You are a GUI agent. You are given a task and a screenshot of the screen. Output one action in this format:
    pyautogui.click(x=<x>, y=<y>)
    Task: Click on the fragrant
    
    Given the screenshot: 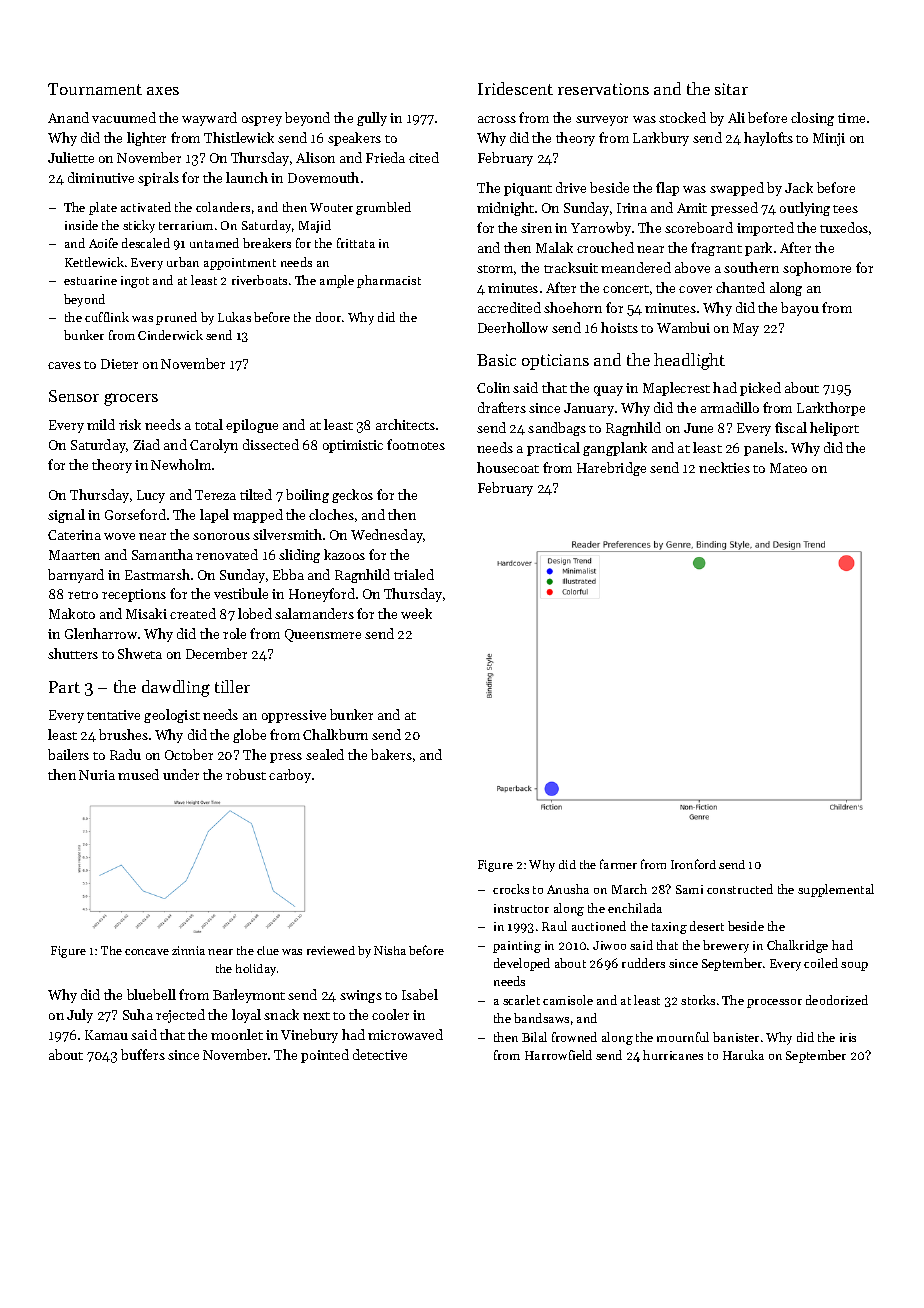 What is the action you would take?
    pyautogui.click(x=716, y=249)
